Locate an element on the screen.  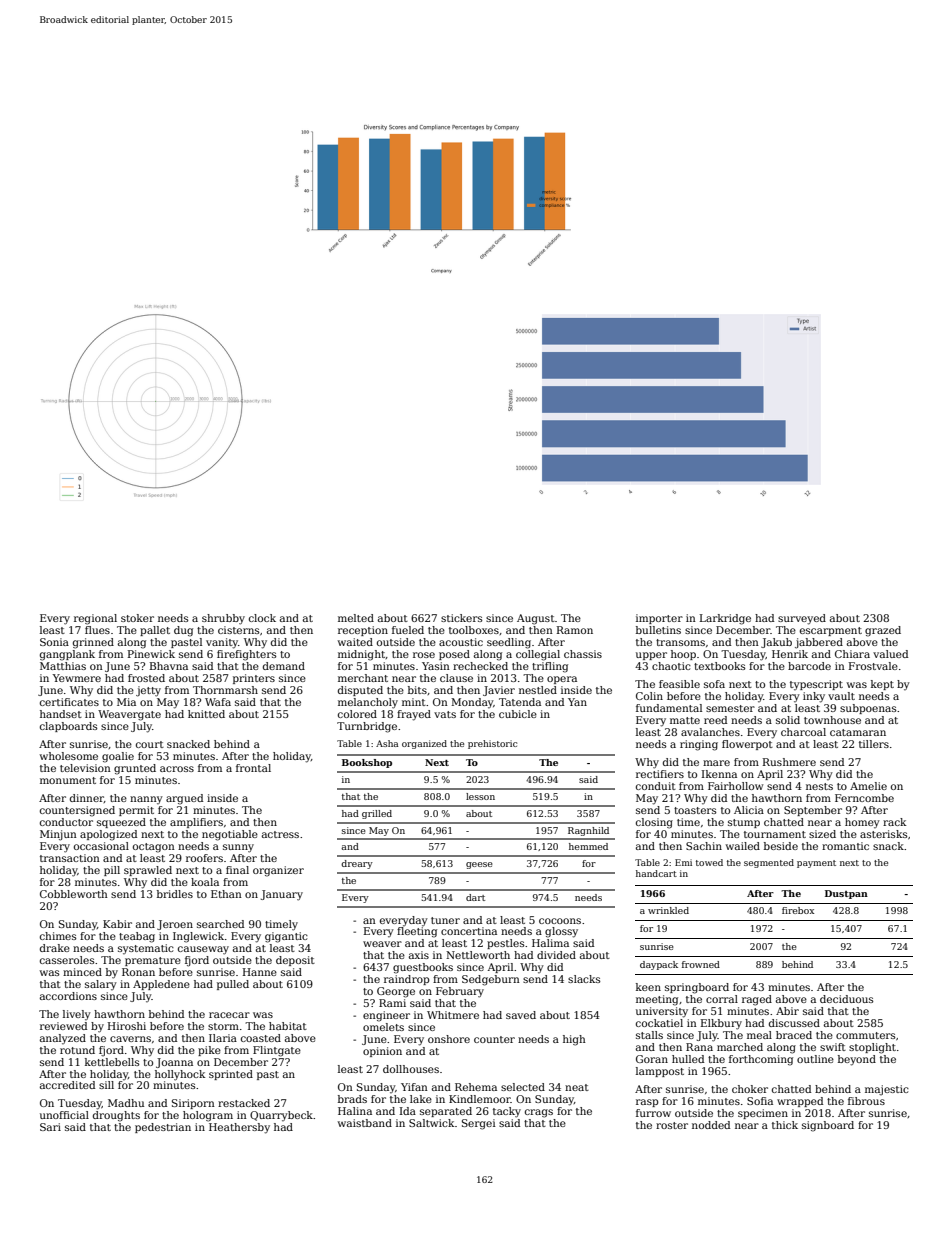
final is located at coordinates (237, 870).
